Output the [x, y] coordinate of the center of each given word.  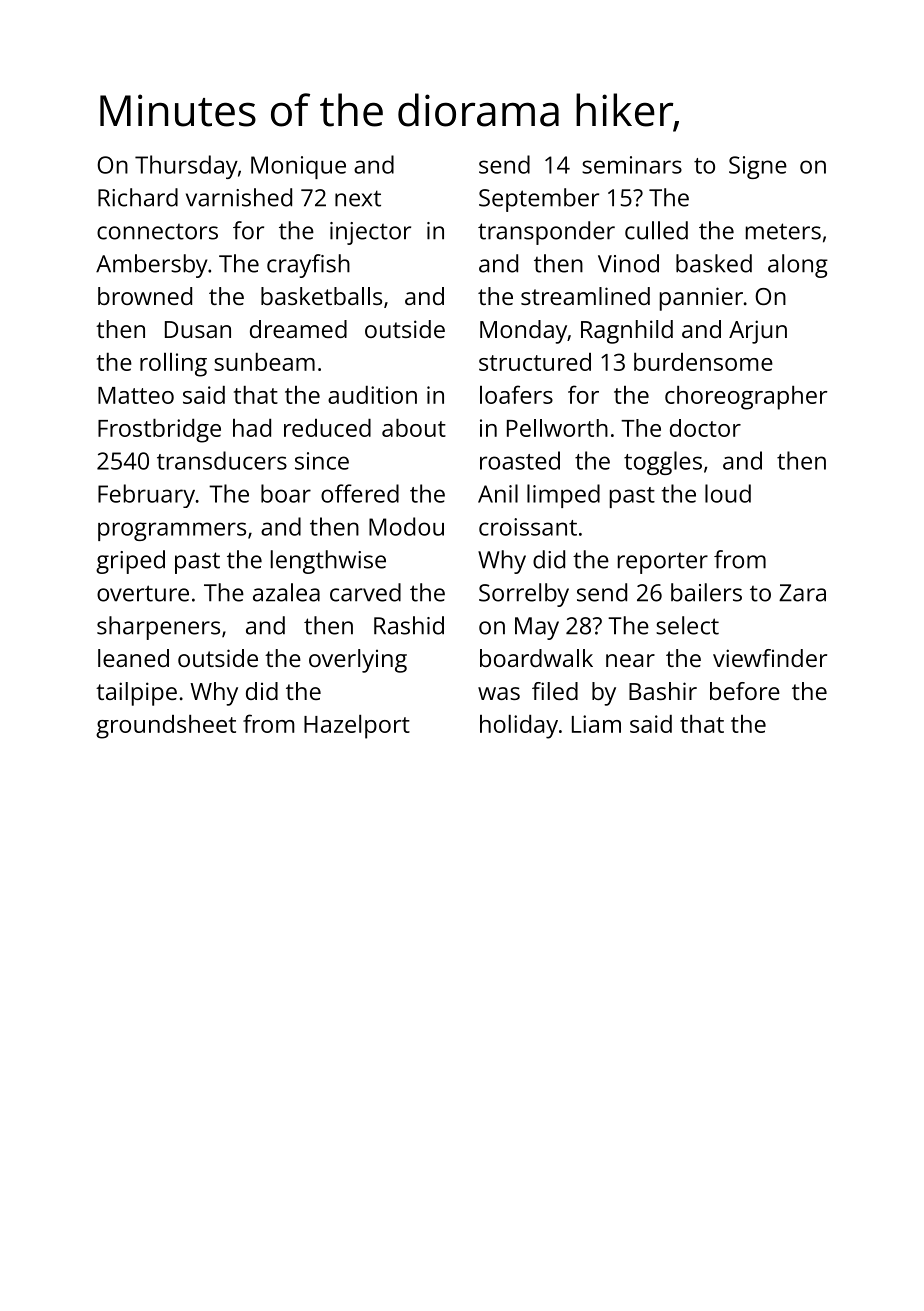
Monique [298, 167]
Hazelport [357, 727]
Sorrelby [524, 595]
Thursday [186, 167]
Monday [523, 332]
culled [656, 230]
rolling [173, 365]
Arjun [758, 332]
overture [143, 593]
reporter [663, 563]
